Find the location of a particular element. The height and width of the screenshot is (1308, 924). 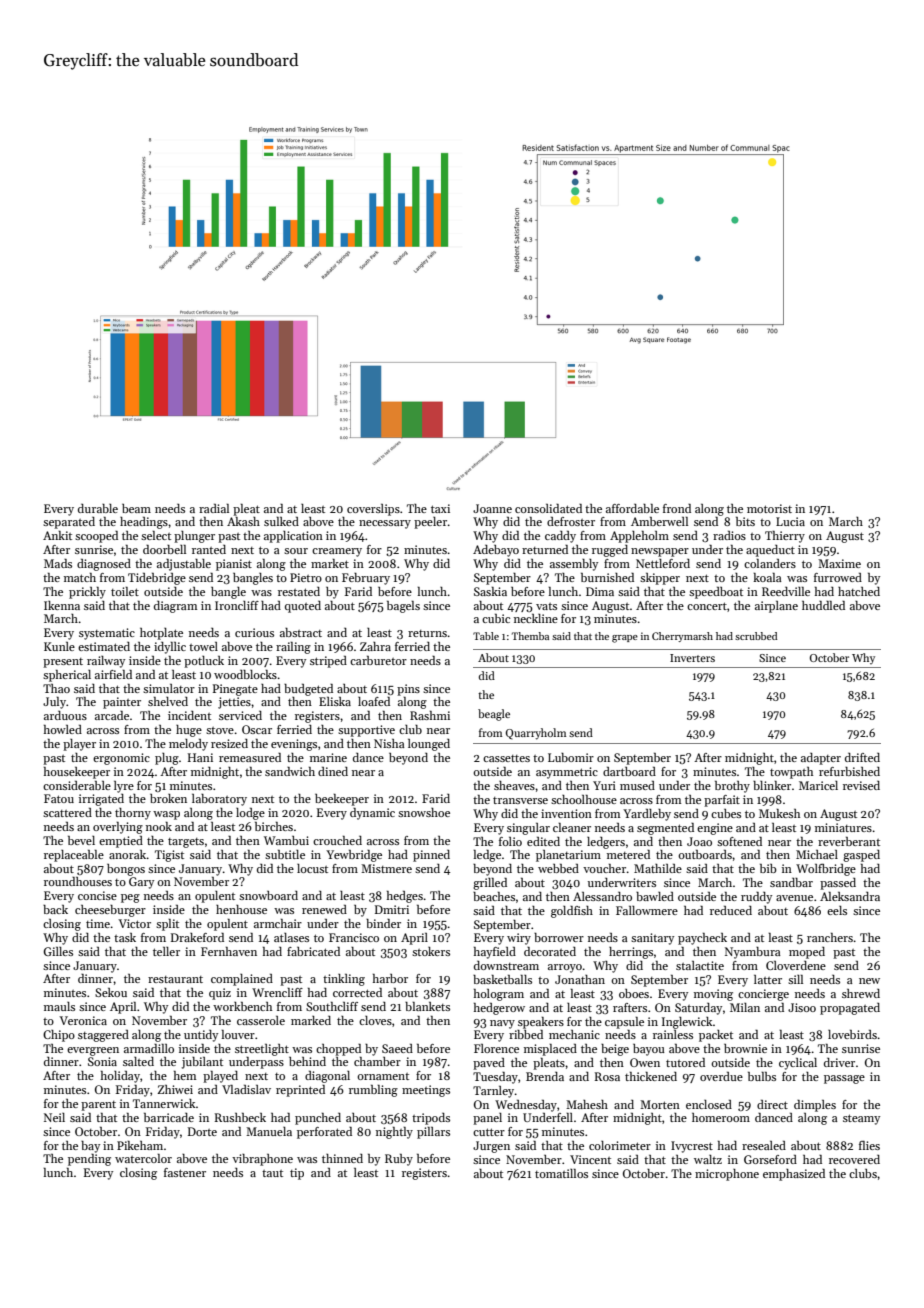

Mukesh is located at coordinates (779, 813).
